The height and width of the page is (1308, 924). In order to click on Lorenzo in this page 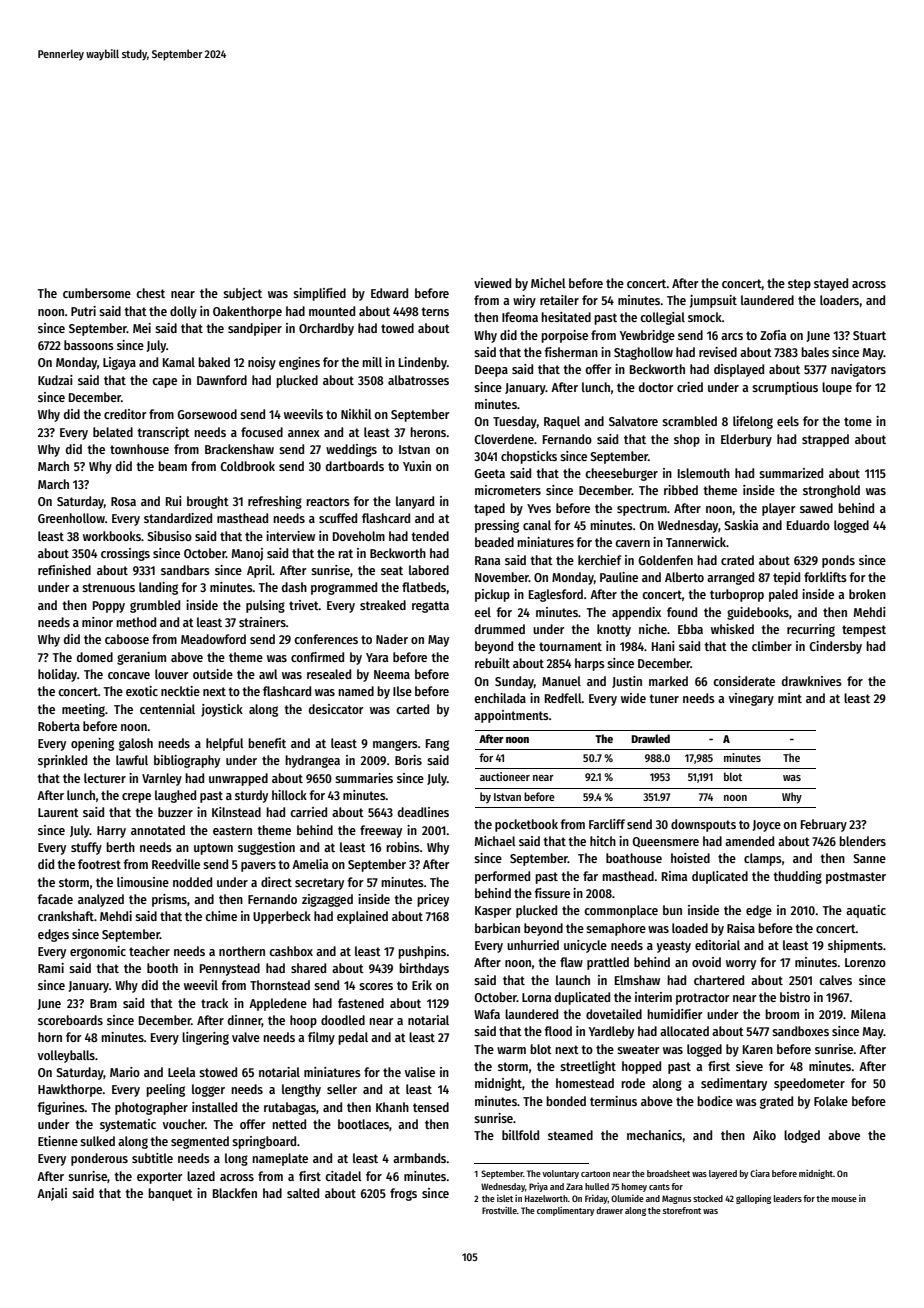, I will do `click(865, 962)`.
